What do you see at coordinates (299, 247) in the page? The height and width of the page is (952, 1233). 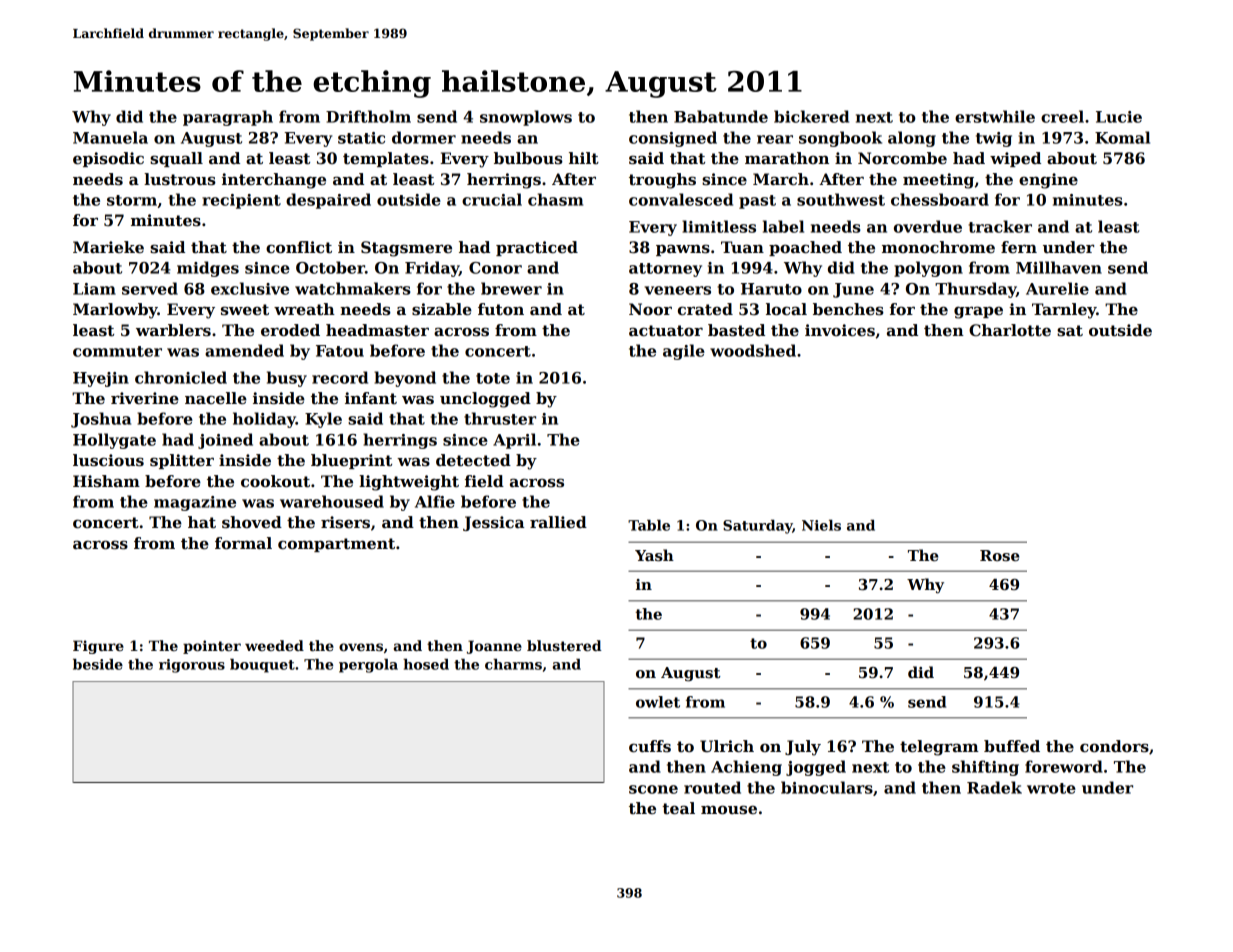 I see `conflict` at bounding box center [299, 247].
